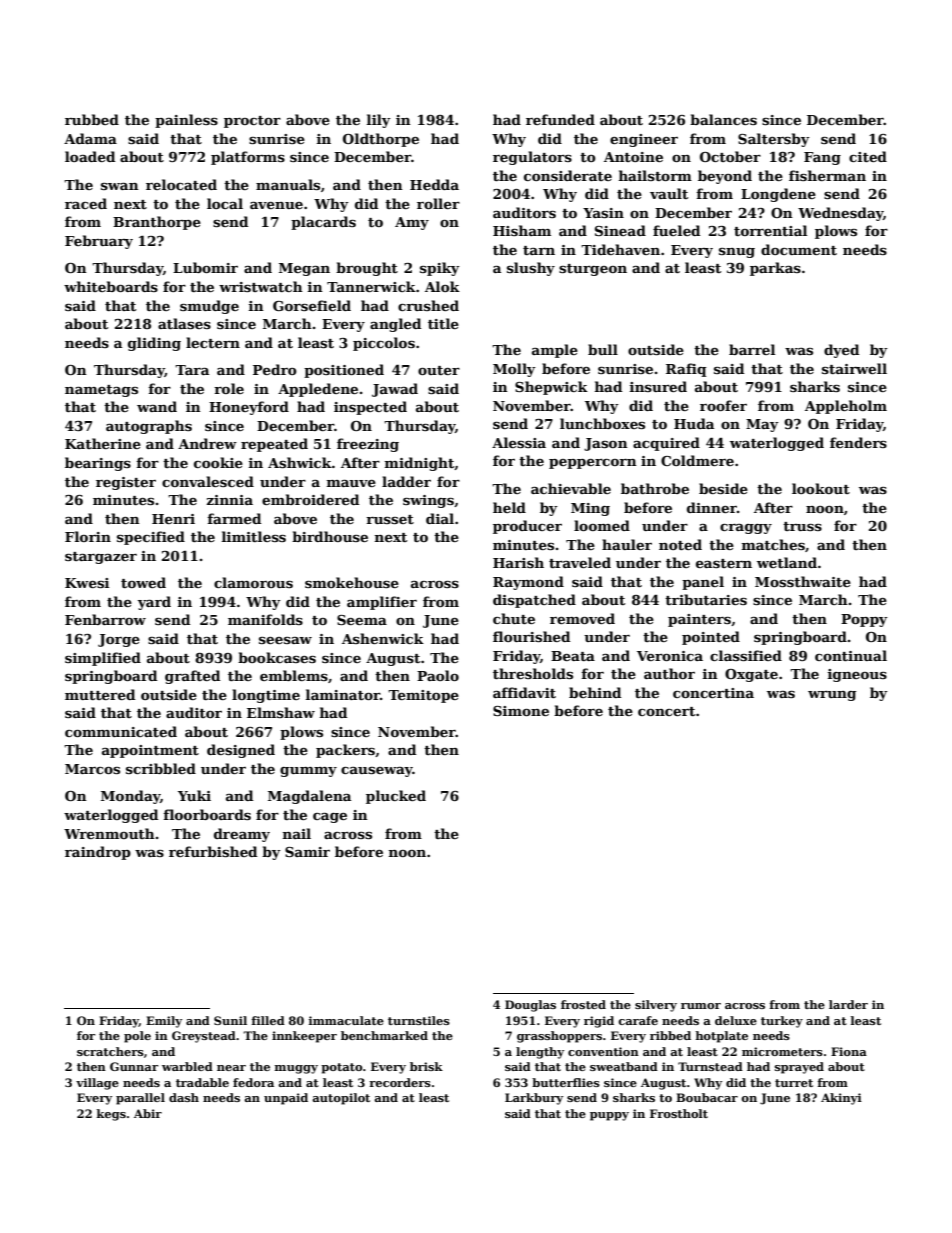 The image size is (952, 1233). Describe the element at coordinates (346, 1020) in the screenshot. I see `immaculate` at that location.
